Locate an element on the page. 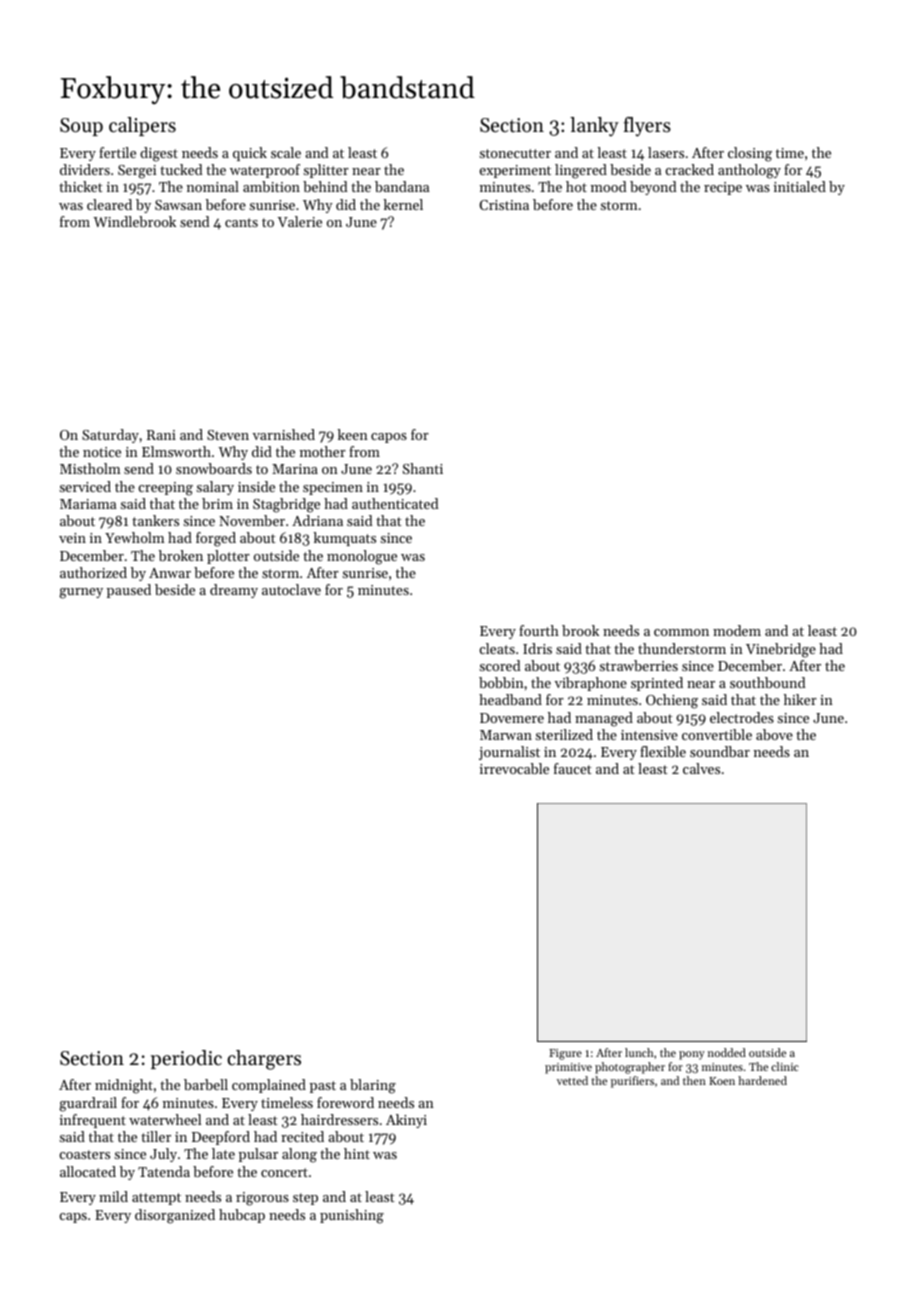  Vinebridge is located at coordinates (781, 650).
